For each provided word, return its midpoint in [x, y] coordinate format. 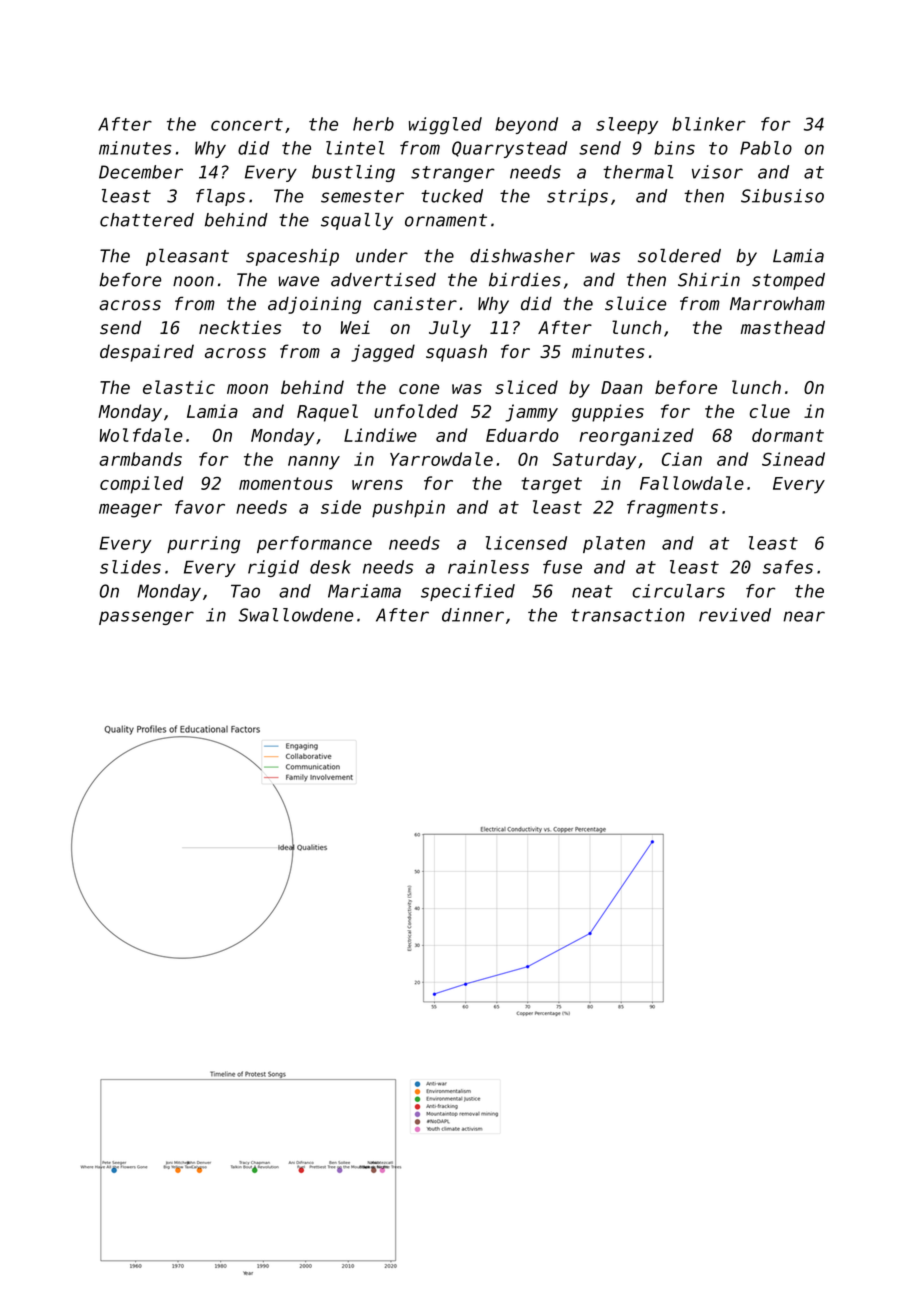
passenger [146, 618]
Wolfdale [141, 435]
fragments [672, 509]
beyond [526, 125]
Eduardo [522, 435]
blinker [709, 124]
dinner [473, 615]
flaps [220, 197]
